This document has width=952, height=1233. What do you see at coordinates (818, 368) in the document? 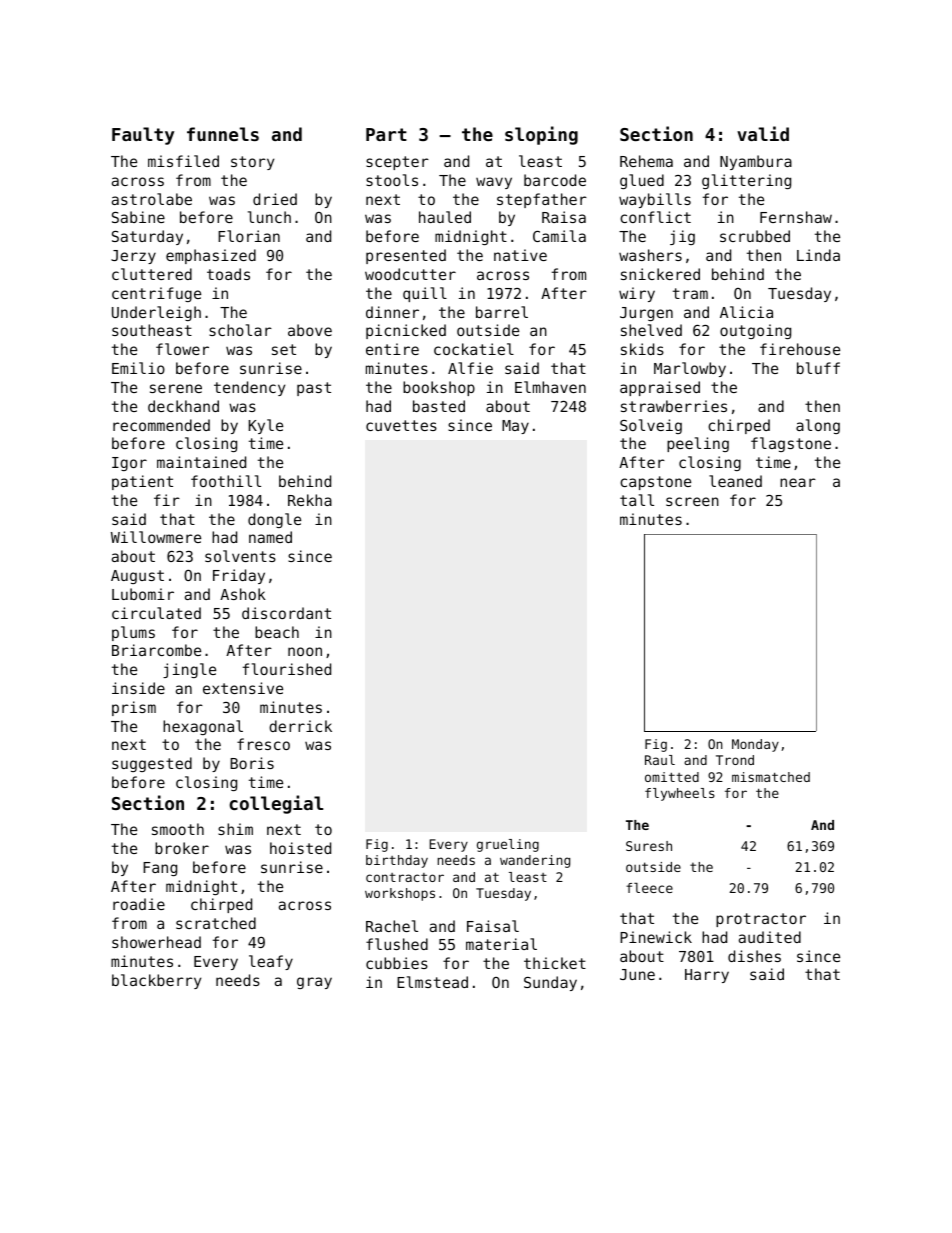
I see `bluff` at bounding box center [818, 368].
